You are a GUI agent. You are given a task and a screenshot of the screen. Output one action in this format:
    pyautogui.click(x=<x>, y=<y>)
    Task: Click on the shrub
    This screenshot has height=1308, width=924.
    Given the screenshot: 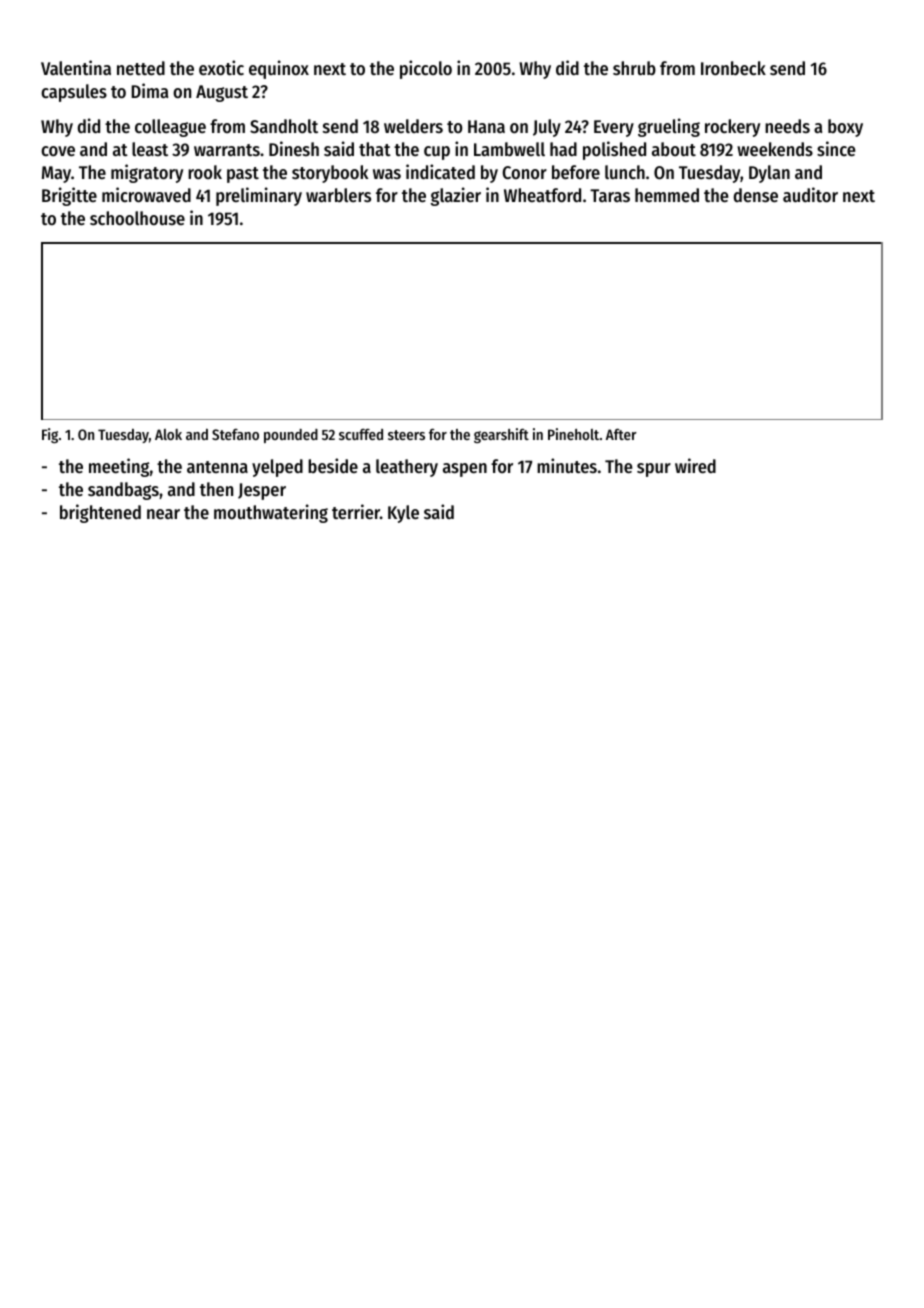 What is the action you would take?
    pyautogui.click(x=634, y=68)
